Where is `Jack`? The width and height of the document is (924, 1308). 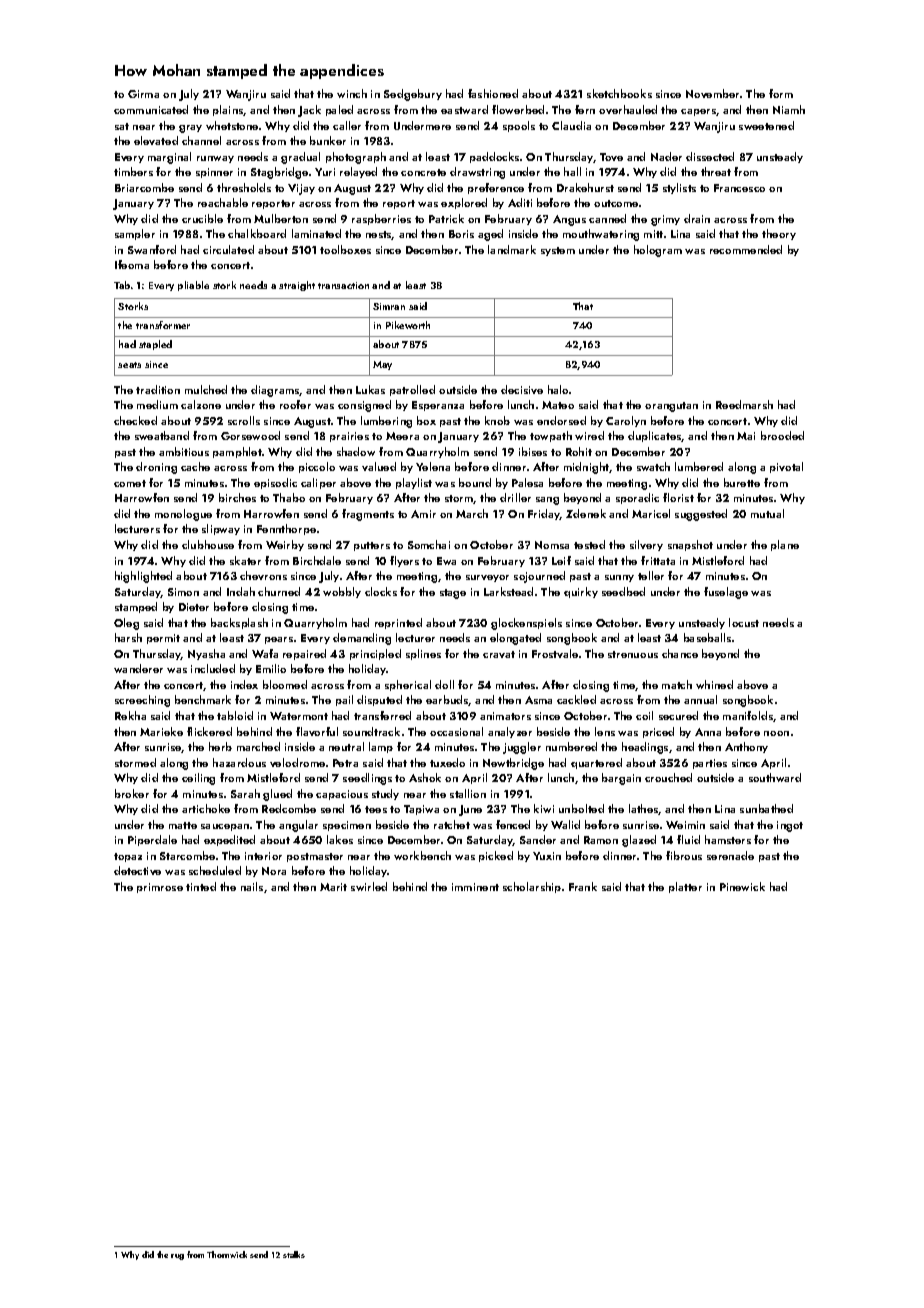 Jack is located at coordinates (309, 111).
